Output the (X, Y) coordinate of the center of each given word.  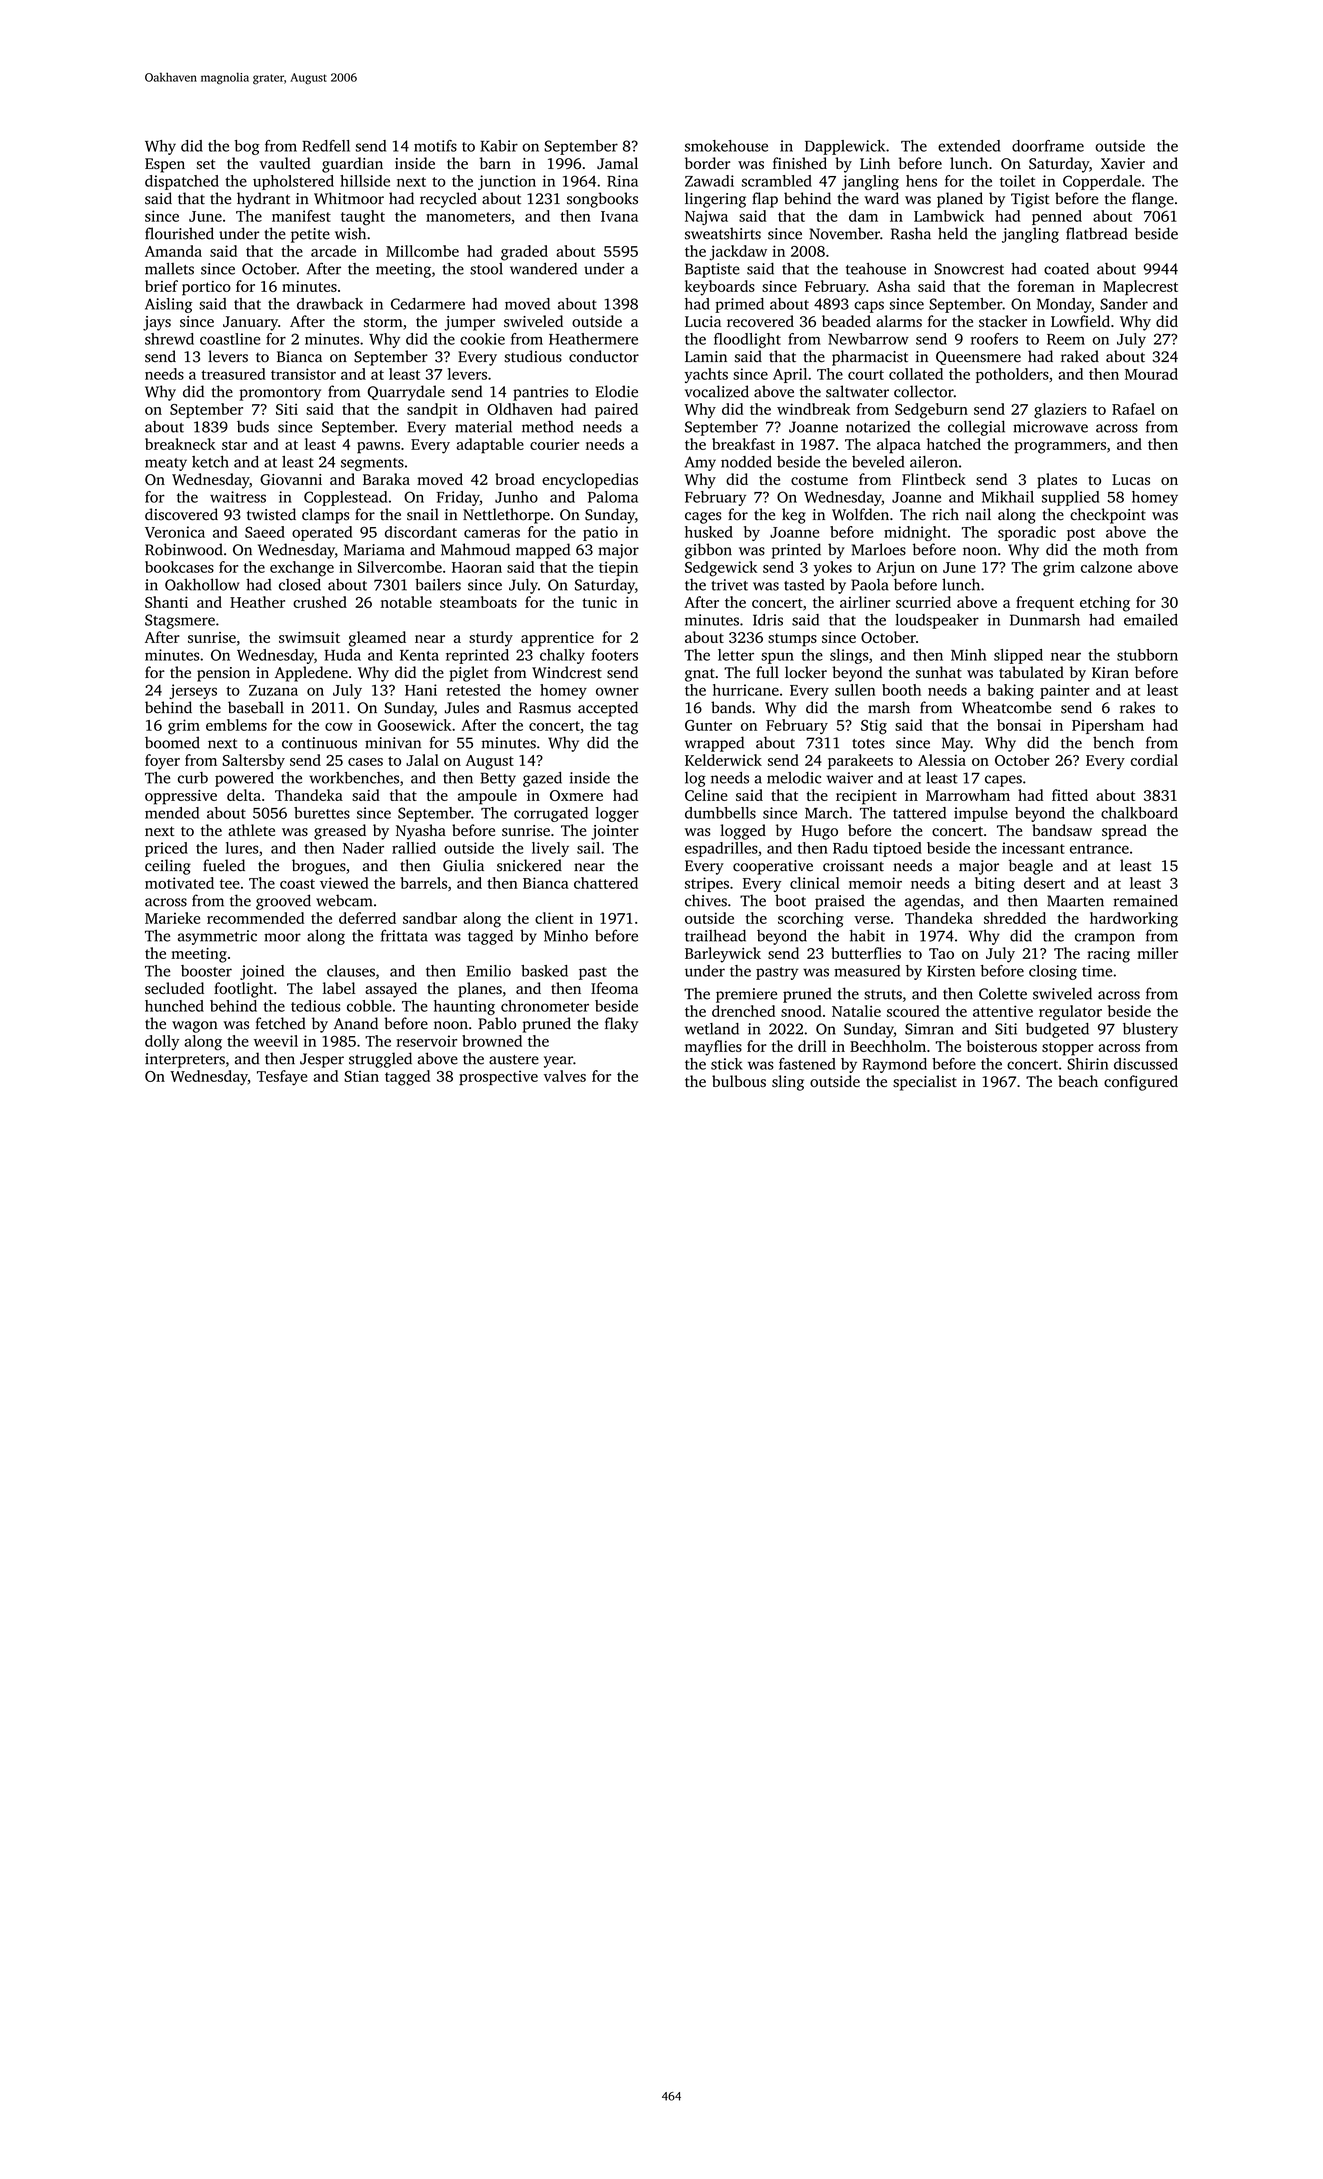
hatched (954, 444)
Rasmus (545, 708)
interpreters (185, 1060)
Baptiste (712, 270)
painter (1065, 691)
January (250, 323)
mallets (169, 268)
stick (727, 1064)
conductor (604, 356)
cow (339, 727)
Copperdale (1102, 182)
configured (1141, 1083)
